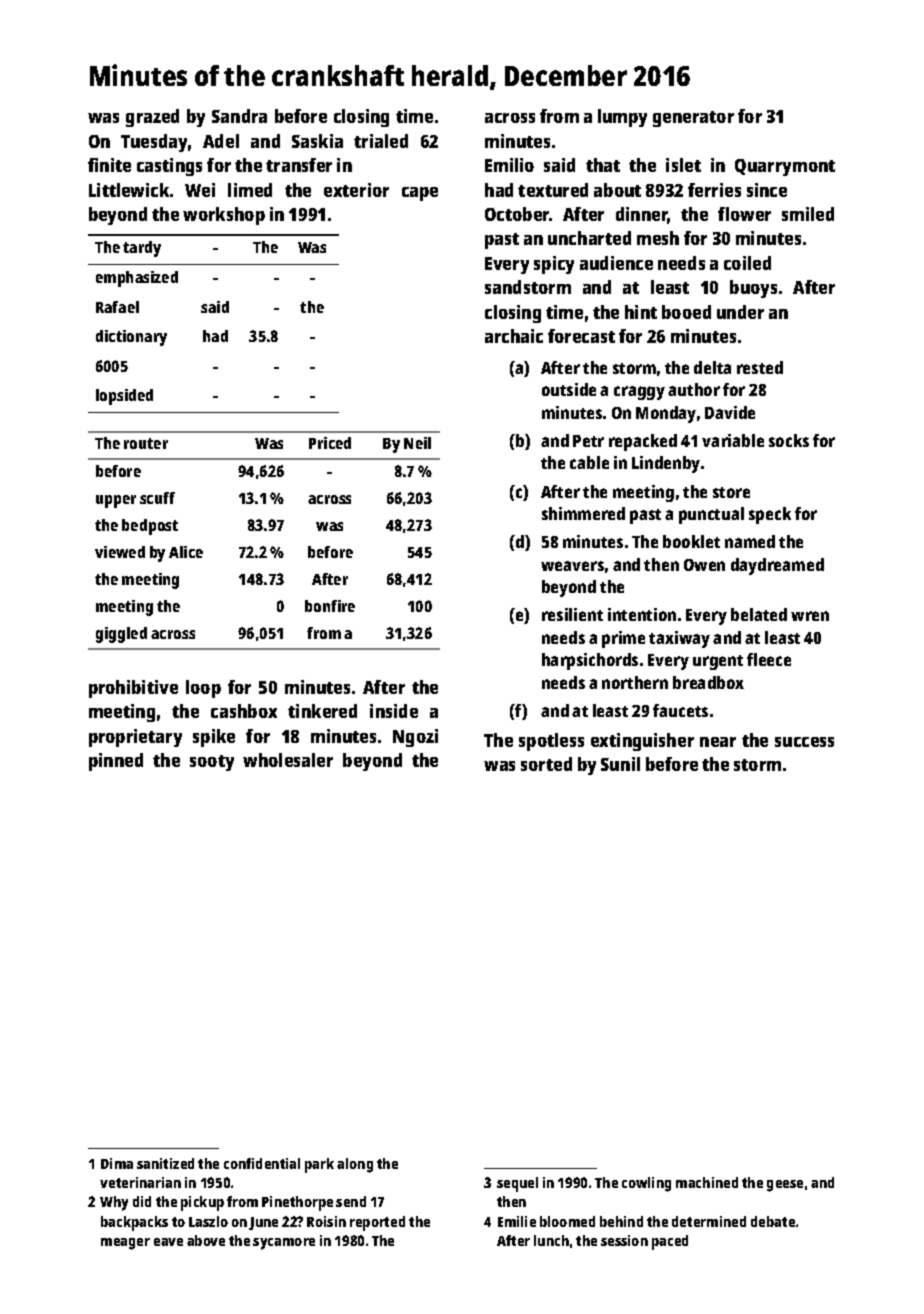 This screenshot has height=1314, width=924. What do you see at coordinates (589, 462) in the screenshot?
I see `cable` at bounding box center [589, 462].
